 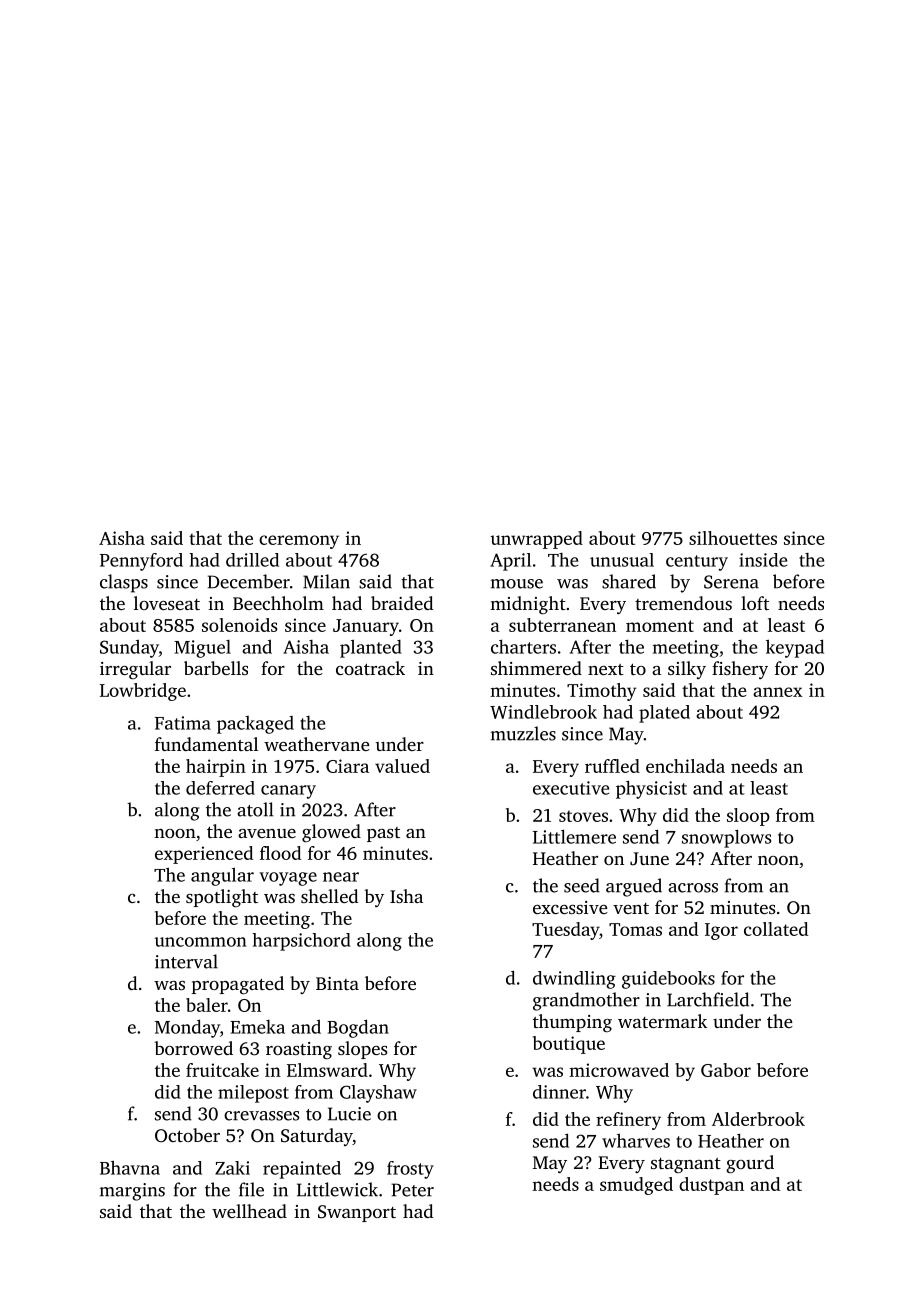 What do you see at coordinates (249, 1211) in the image?
I see `wellhead` at bounding box center [249, 1211].
